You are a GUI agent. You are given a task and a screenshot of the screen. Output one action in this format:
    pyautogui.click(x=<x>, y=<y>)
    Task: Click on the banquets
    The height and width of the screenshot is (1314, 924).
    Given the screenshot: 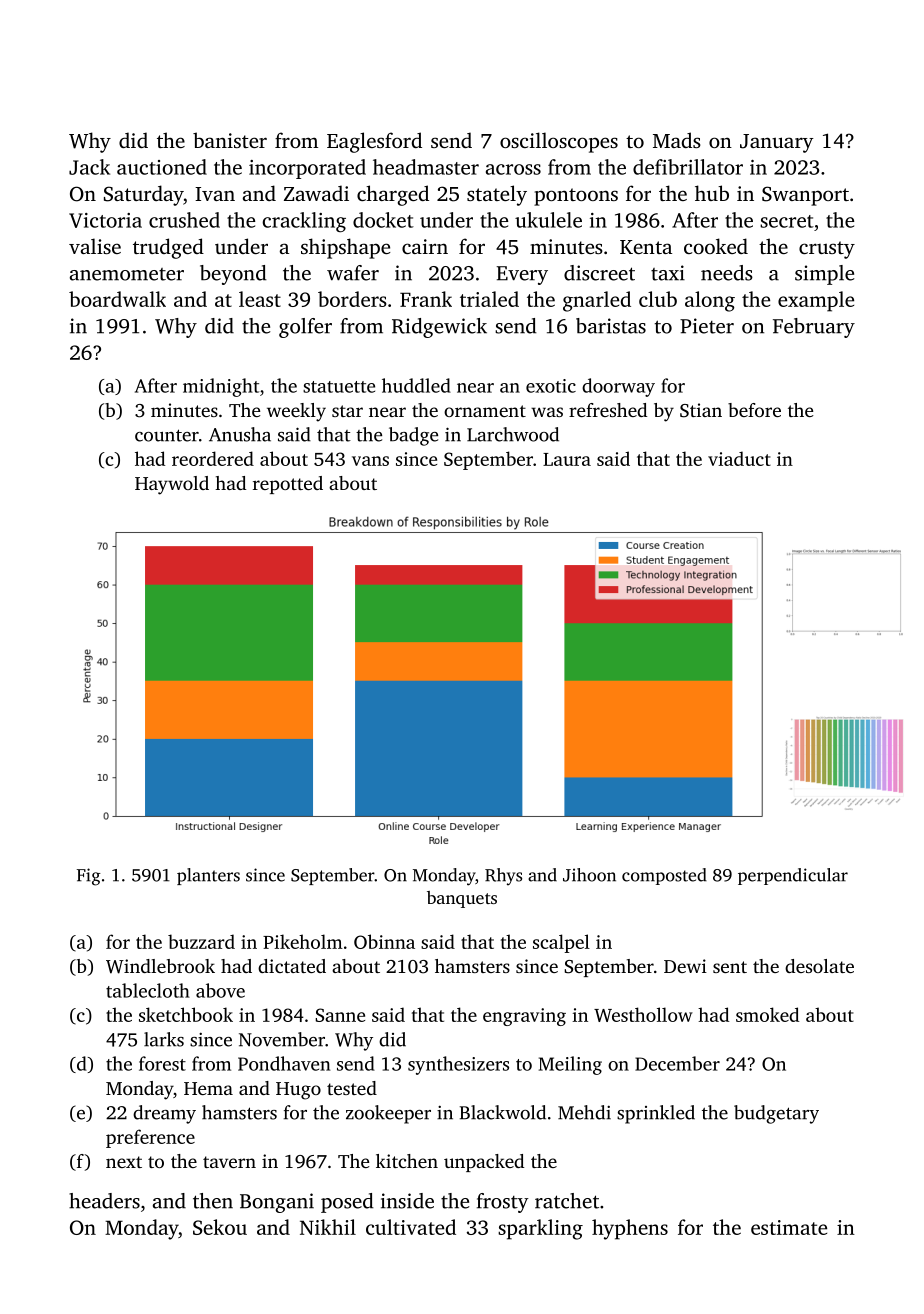 What is the action you would take?
    pyautogui.click(x=462, y=899)
